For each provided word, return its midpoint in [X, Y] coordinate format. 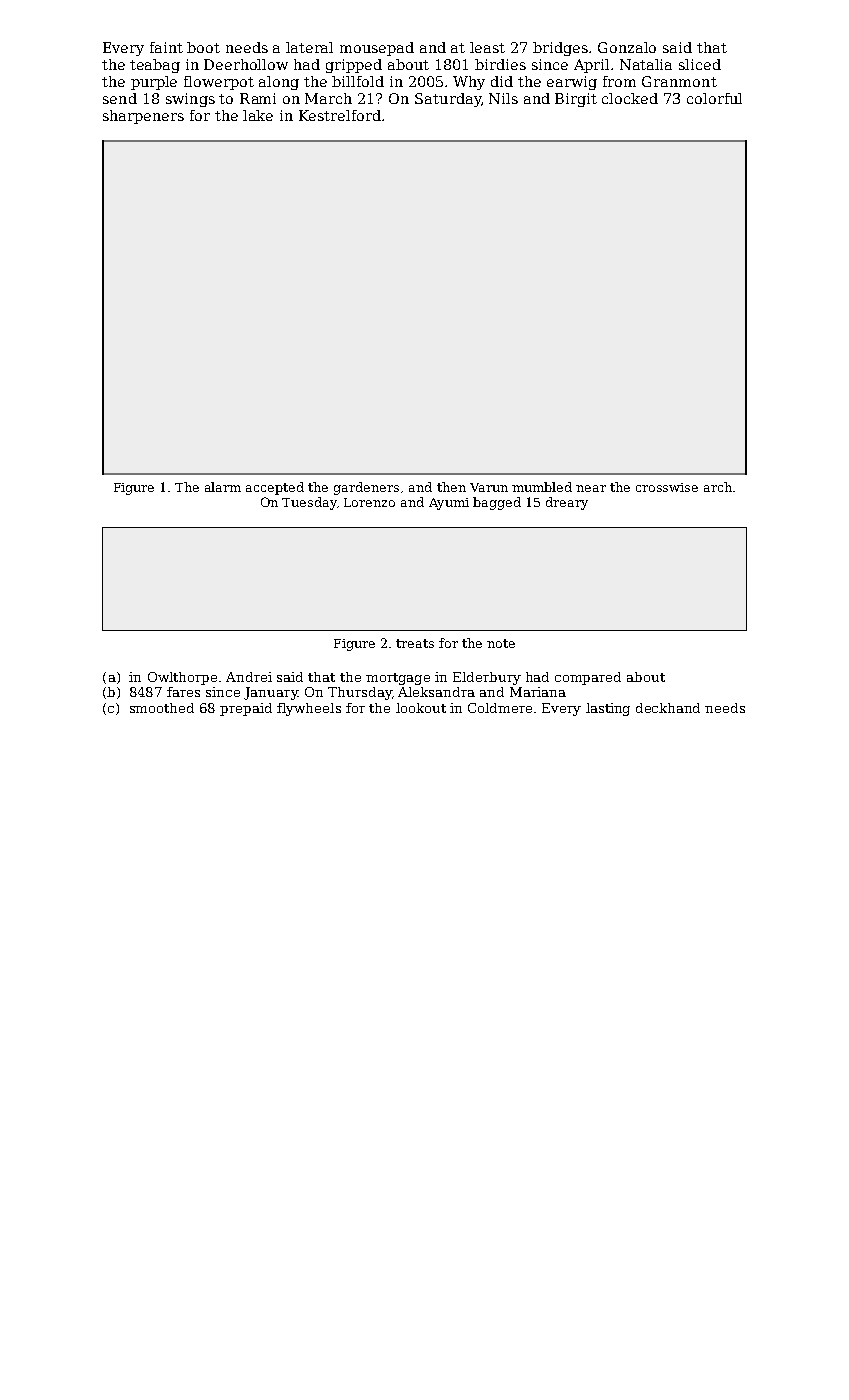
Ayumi [449, 504]
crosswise [667, 487]
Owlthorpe [182, 678]
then [451, 487]
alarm [223, 487]
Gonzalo [627, 47]
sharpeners [143, 117]
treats [415, 643]
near [591, 488]
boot [203, 47]
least [487, 47]
